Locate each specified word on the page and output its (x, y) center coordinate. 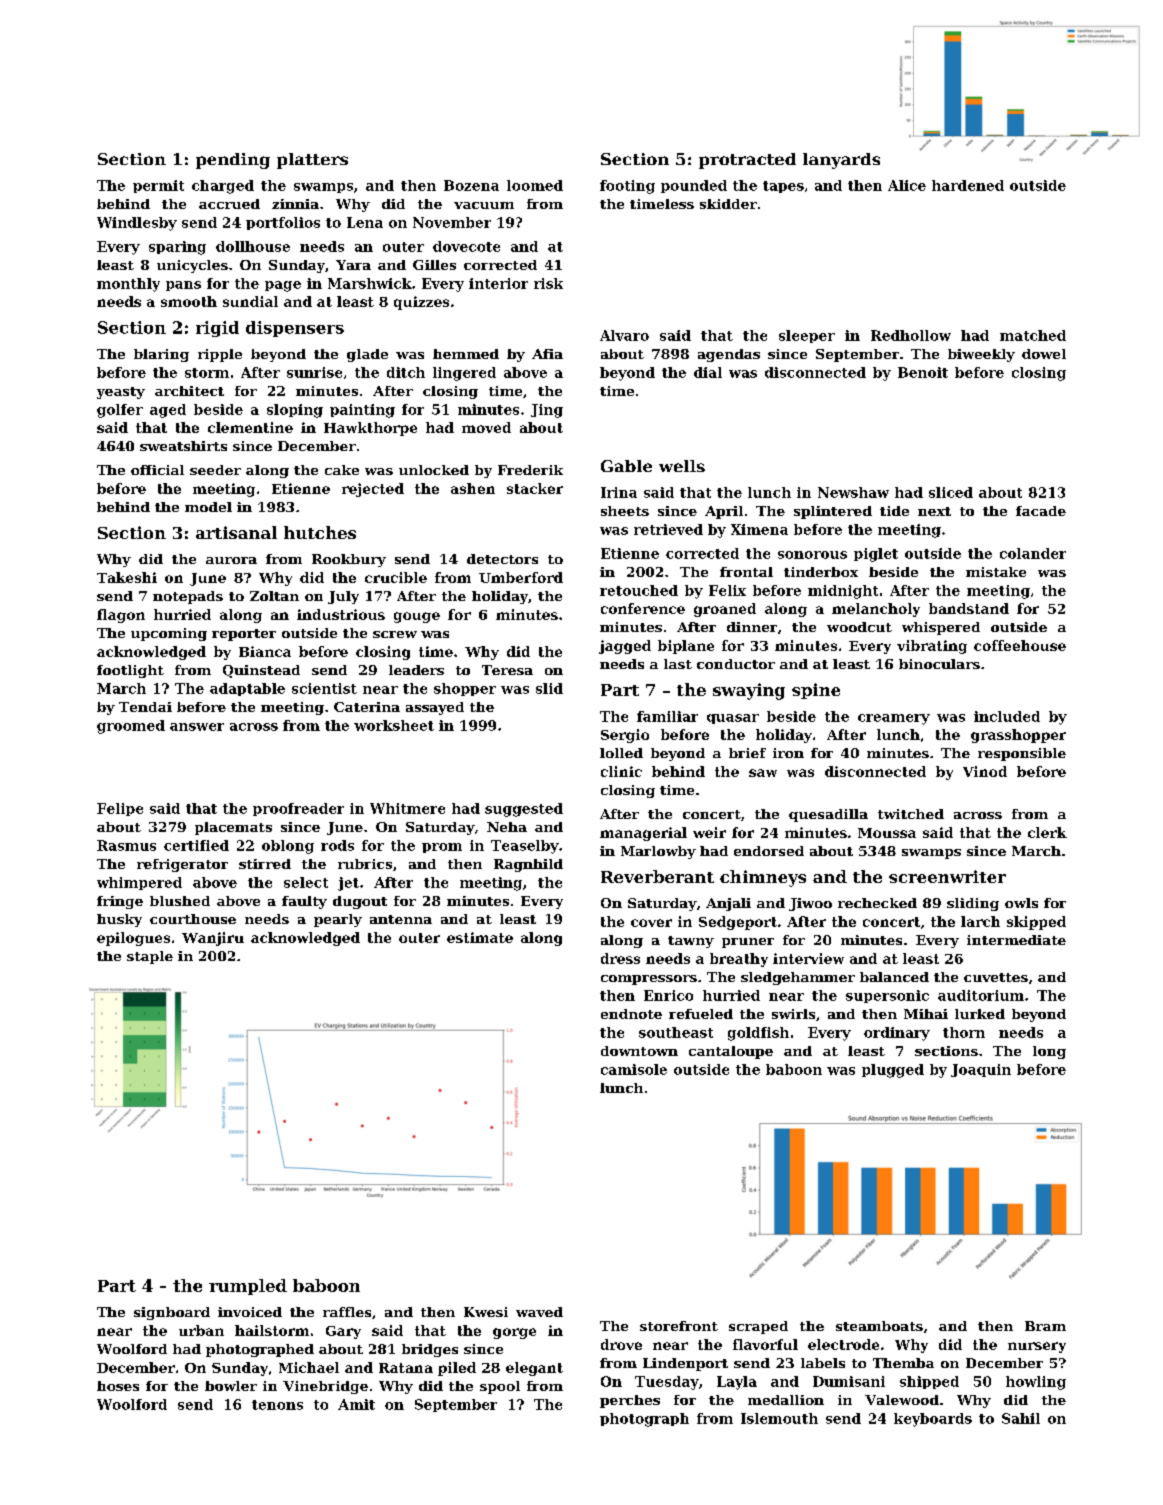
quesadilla (828, 815)
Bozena (471, 185)
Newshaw (853, 492)
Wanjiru (213, 939)
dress (620, 958)
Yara (353, 265)
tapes (783, 187)
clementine (250, 427)
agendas (729, 355)
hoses (118, 1386)
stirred (265, 864)
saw (763, 773)
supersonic (887, 996)
